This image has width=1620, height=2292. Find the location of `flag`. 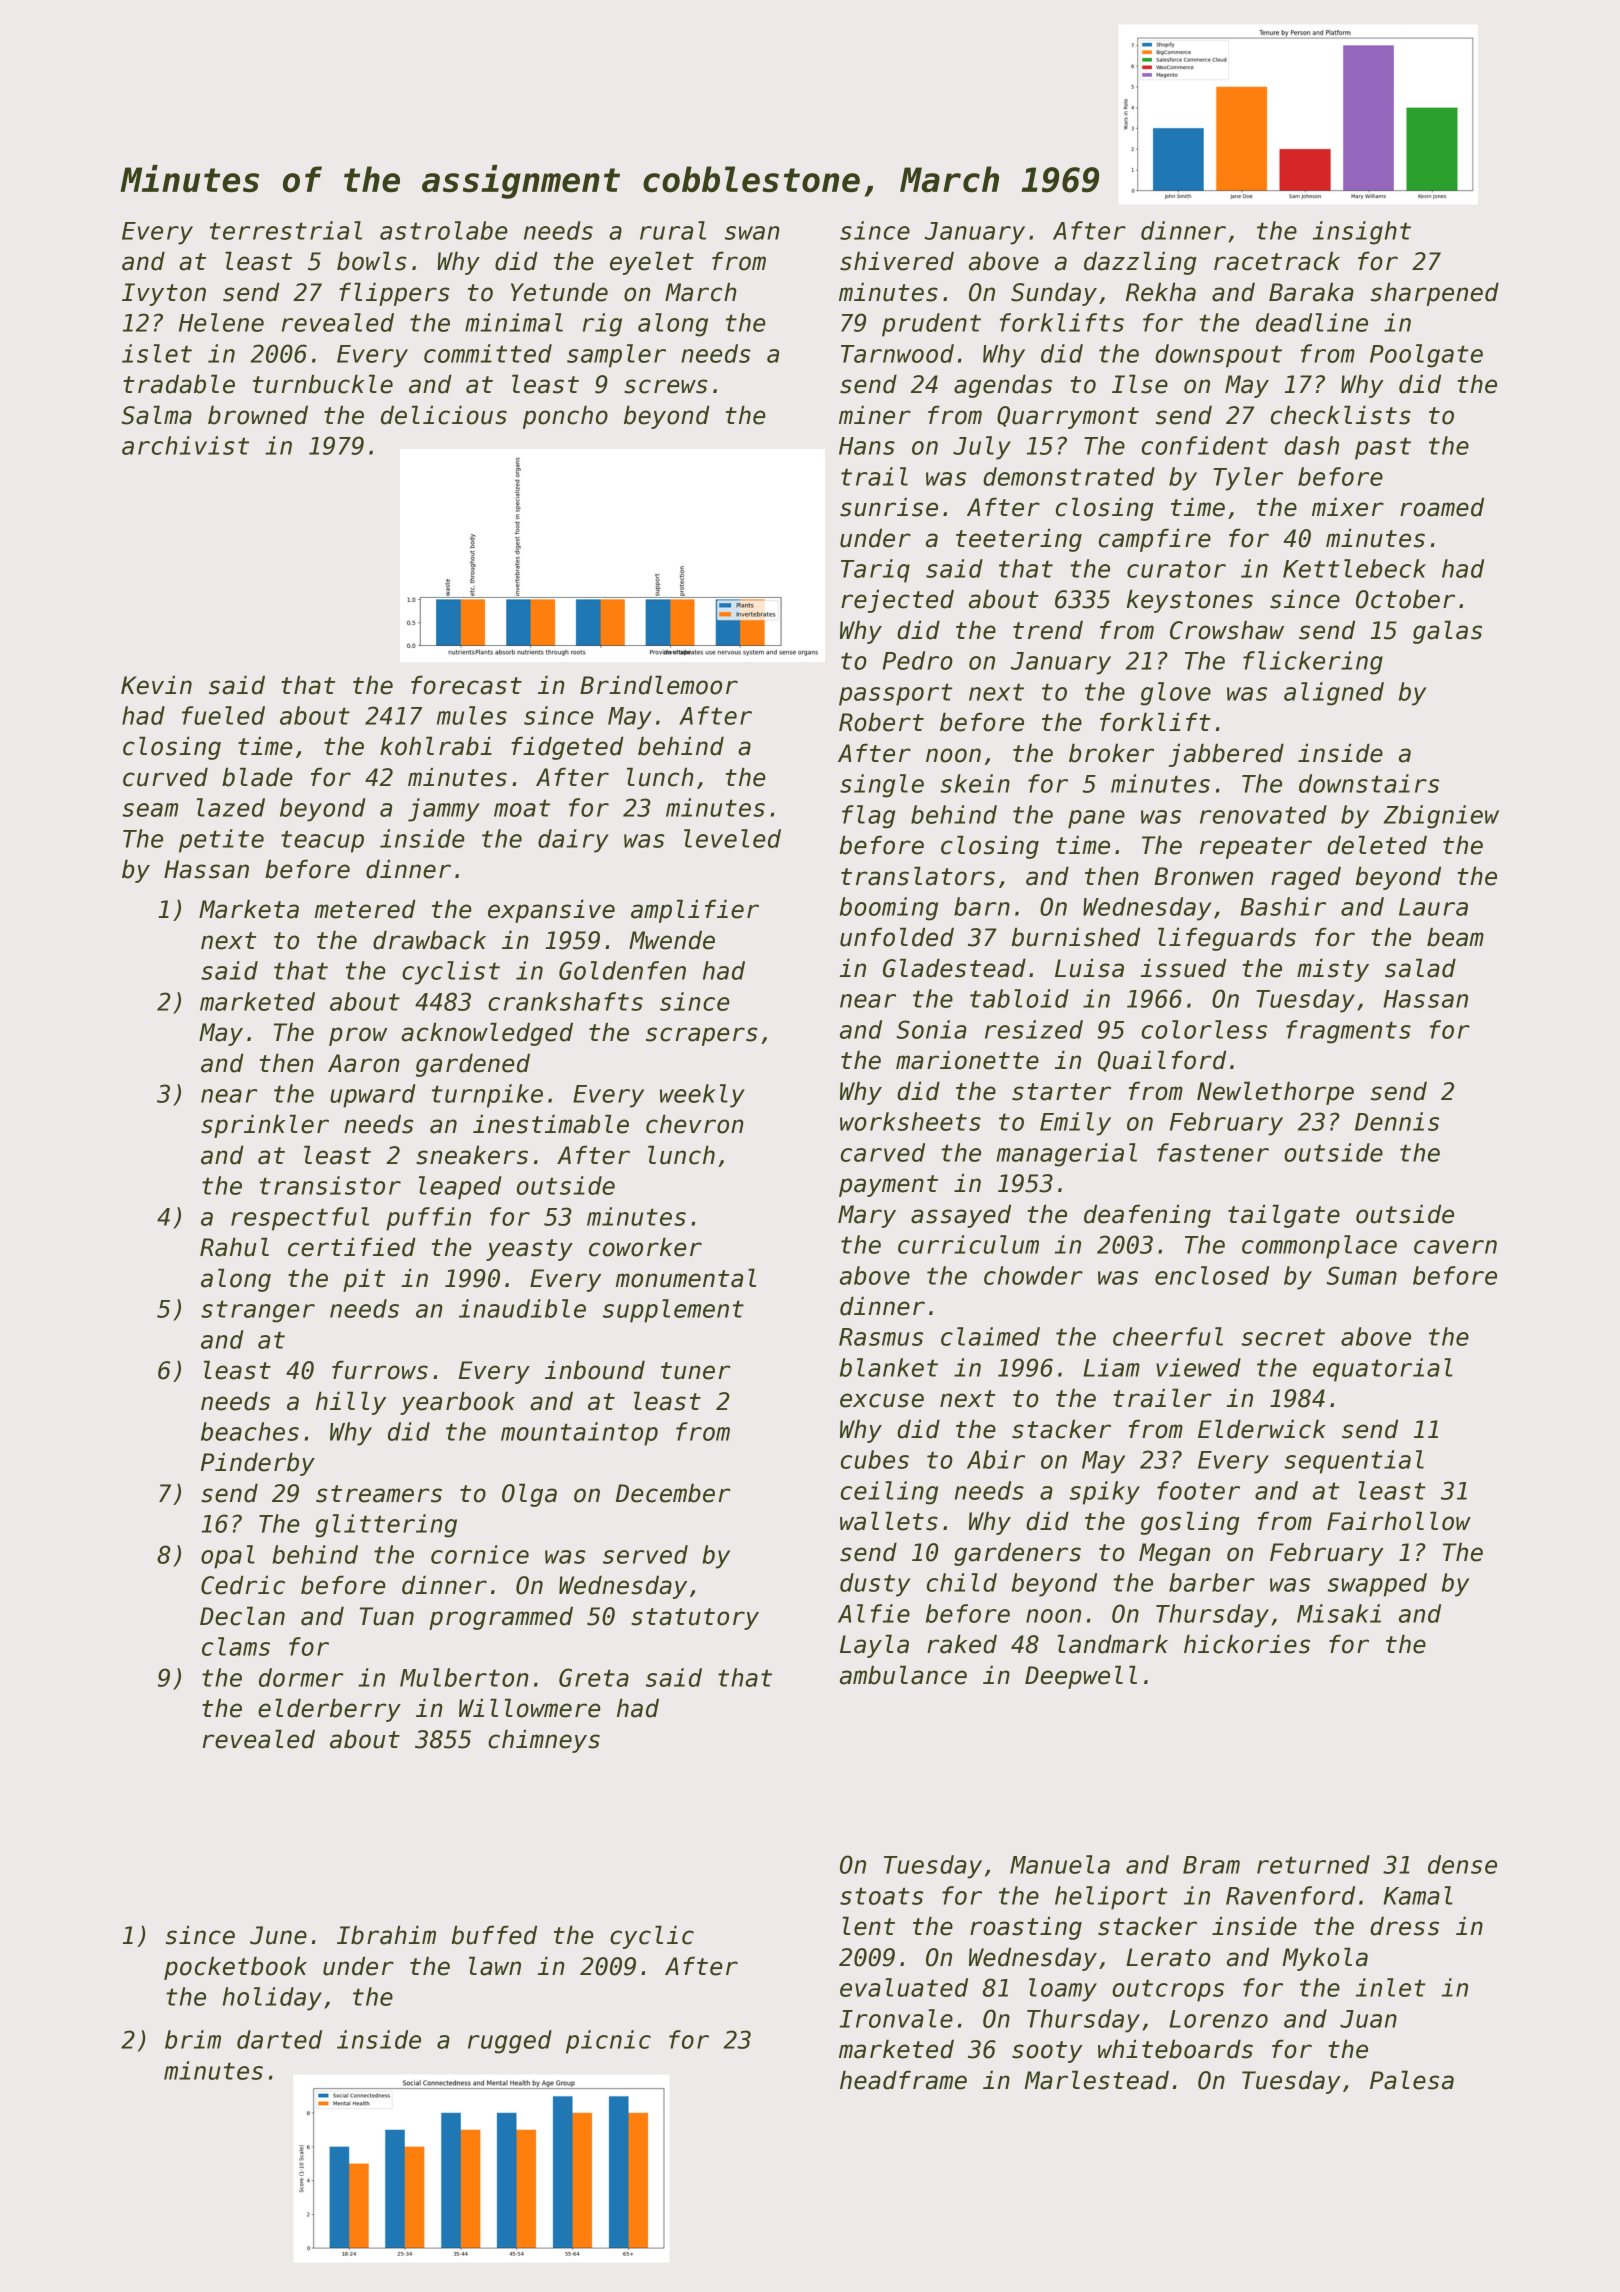

flag is located at coordinates (868, 817).
